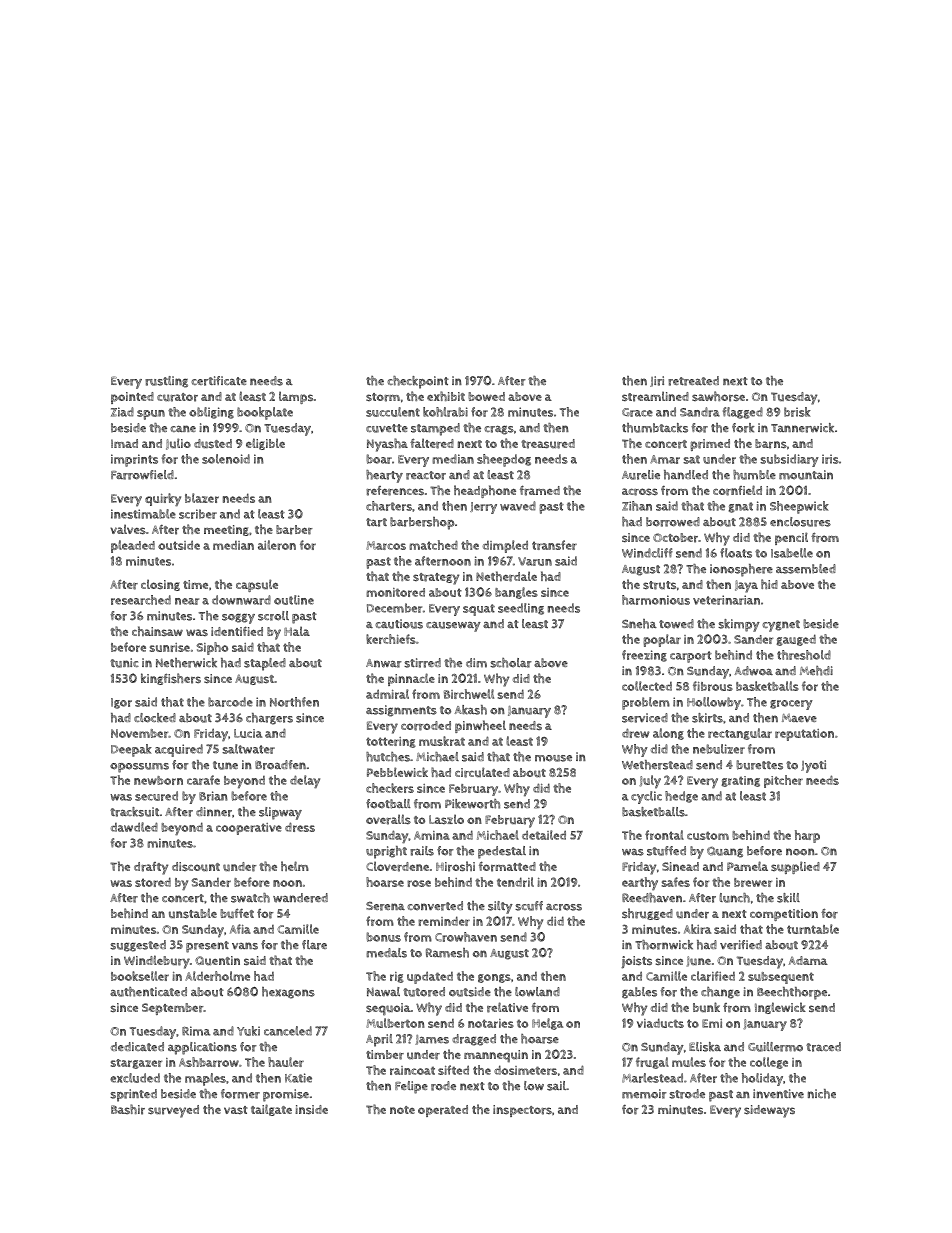 Image resolution: width=952 pixels, height=1233 pixels. Describe the element at coordinates (196, 866) in the page. I see `discount` at that location.
